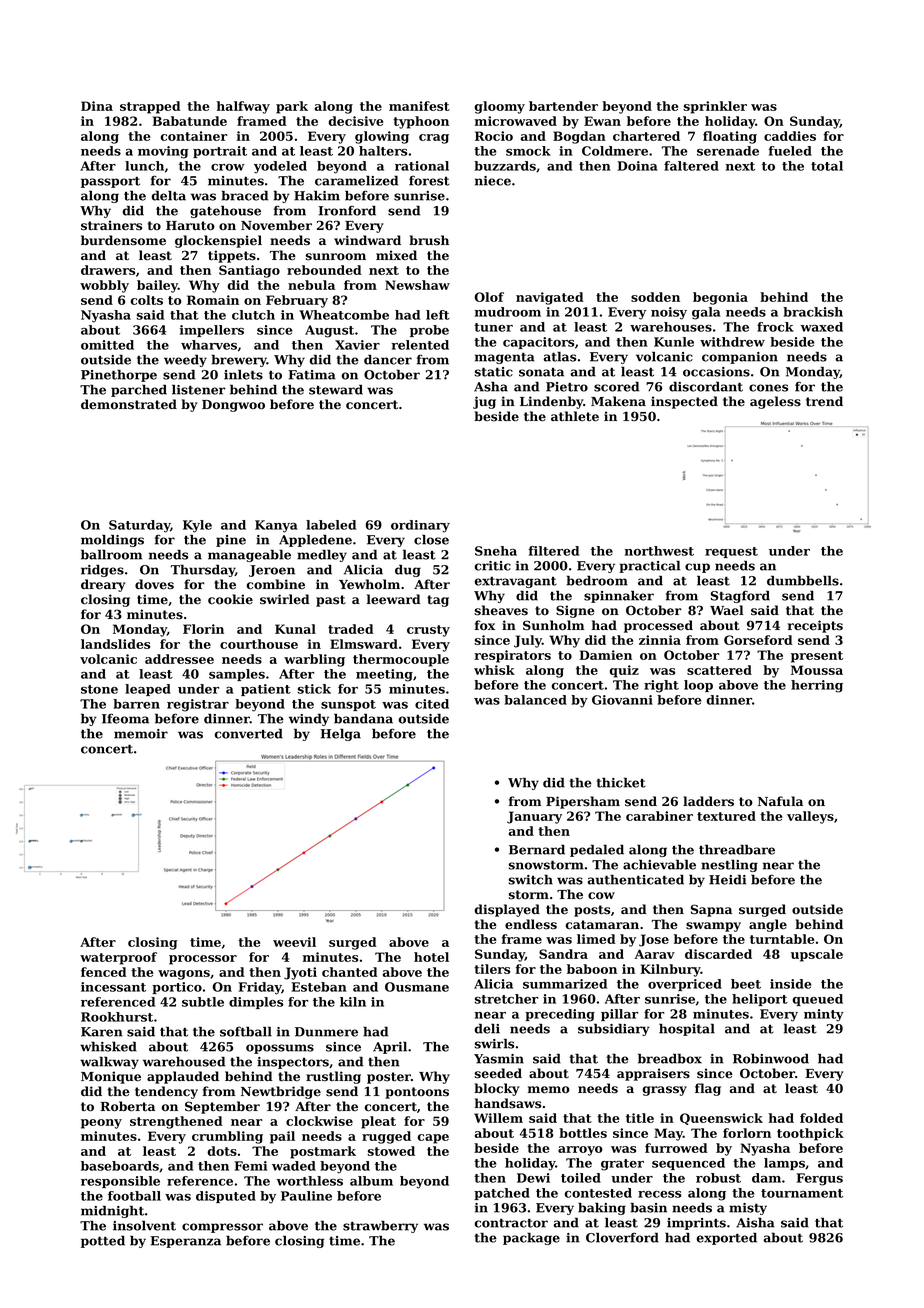 This document has height=1308, width=924. What do you see at coordinates (563, 106) in the document?
I see `bartender` at bounding box center [563, 106].
